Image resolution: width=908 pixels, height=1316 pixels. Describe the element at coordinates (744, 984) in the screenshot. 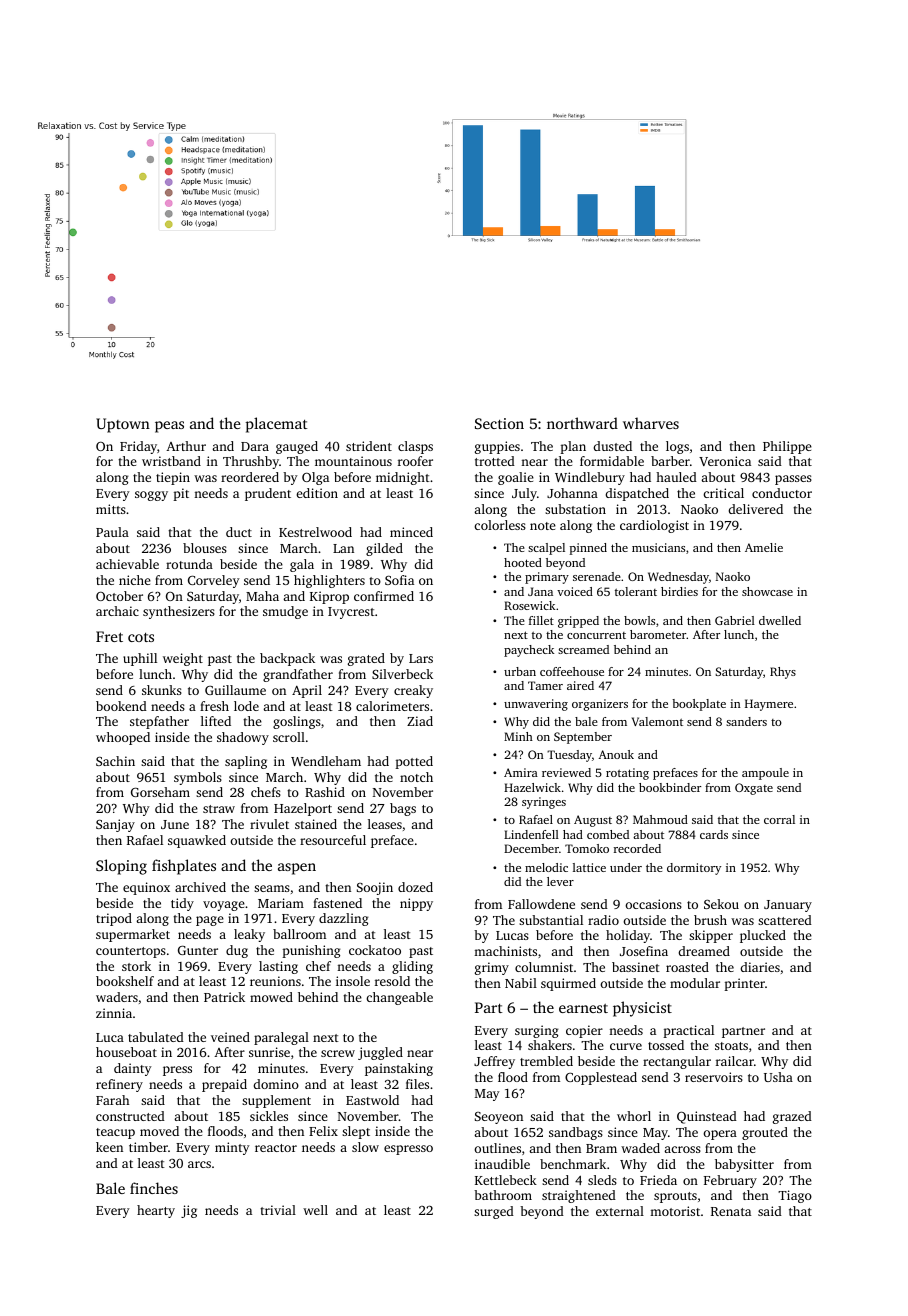

I see `printer` at that location.
